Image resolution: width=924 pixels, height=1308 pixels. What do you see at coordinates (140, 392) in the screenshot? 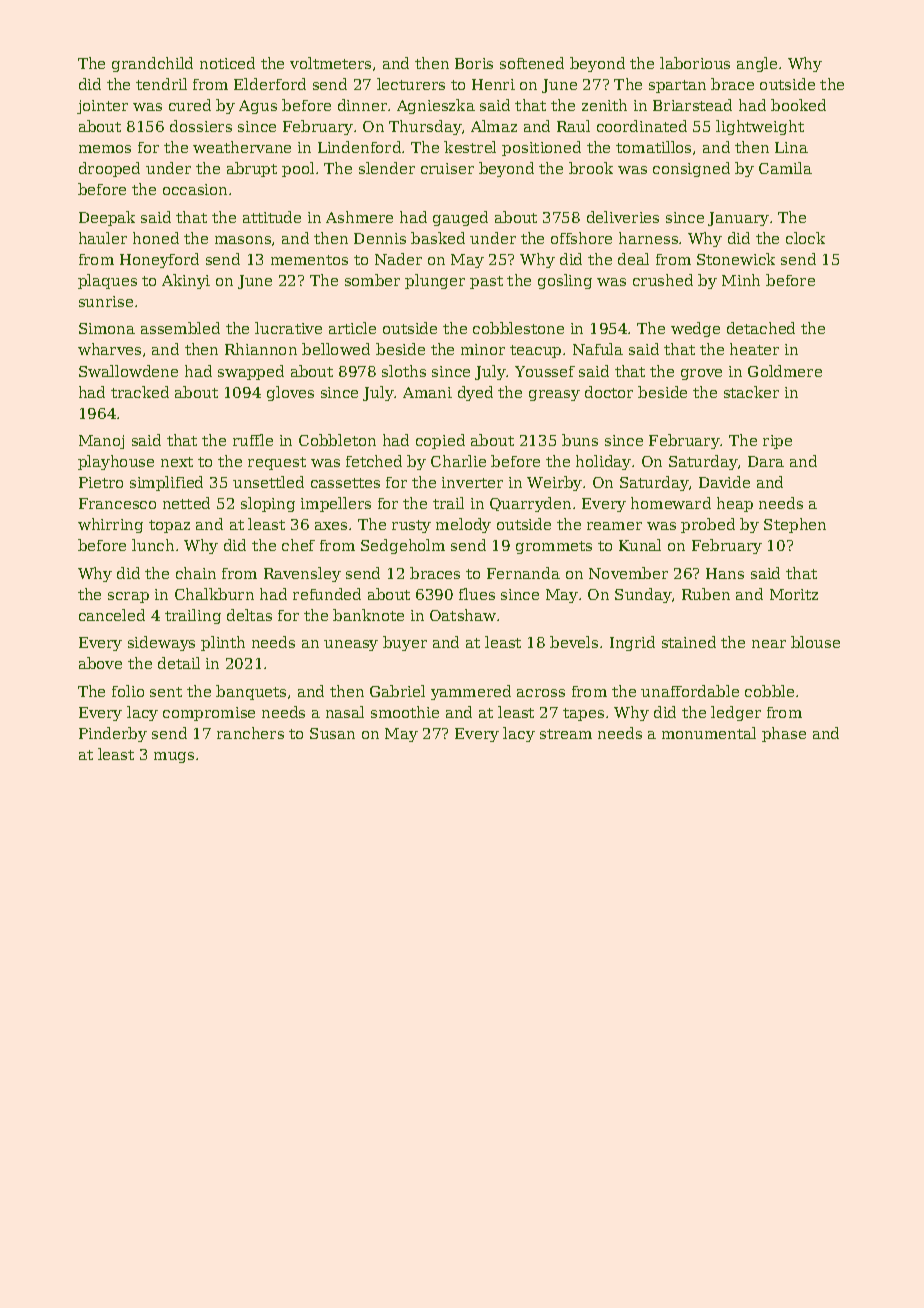
I see `tracked` at bounding box center [140, 392].
